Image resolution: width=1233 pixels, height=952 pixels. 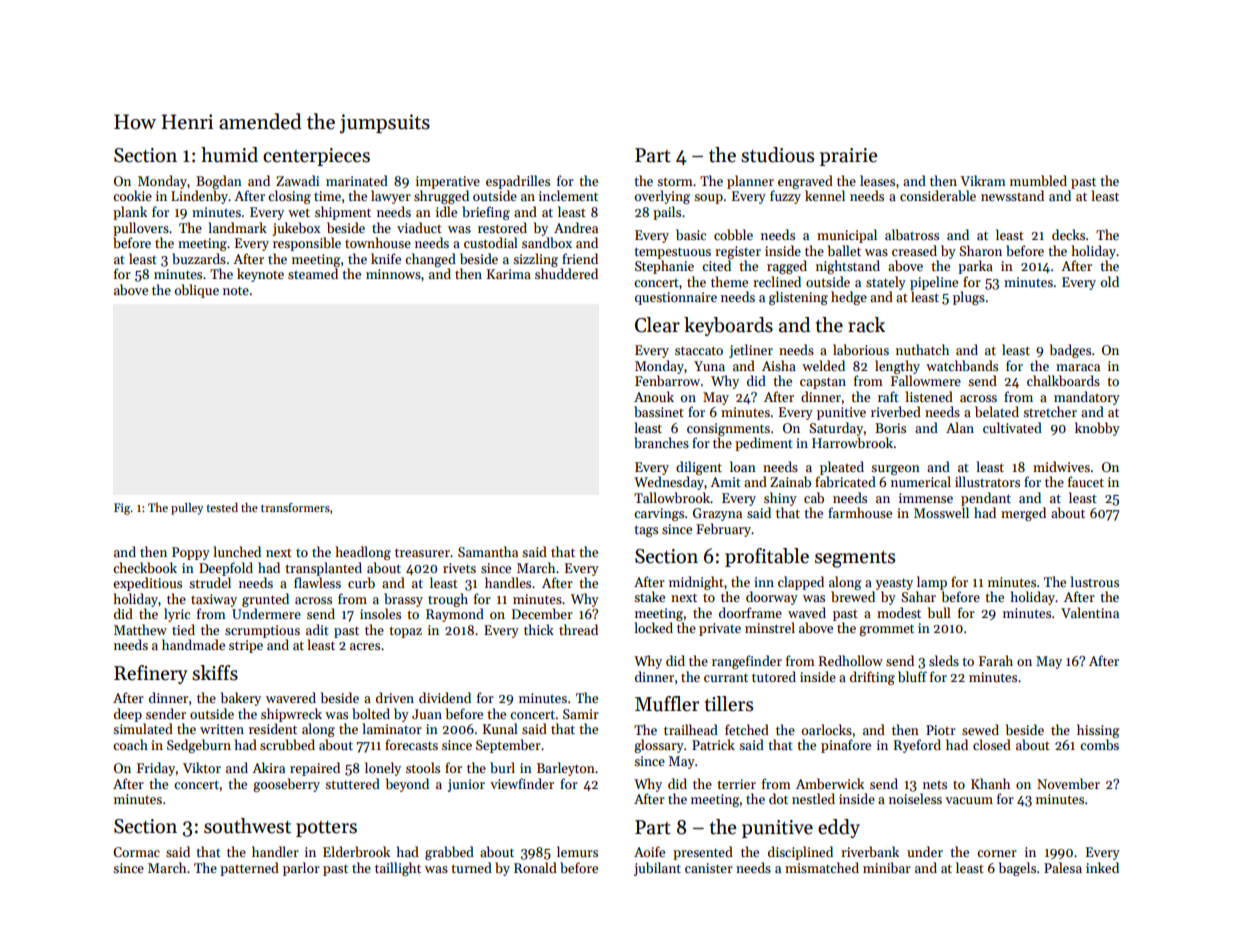 What do you see at coordinates (580, 258) in the image?
I see `friend` at bounding box center [580, 258].
